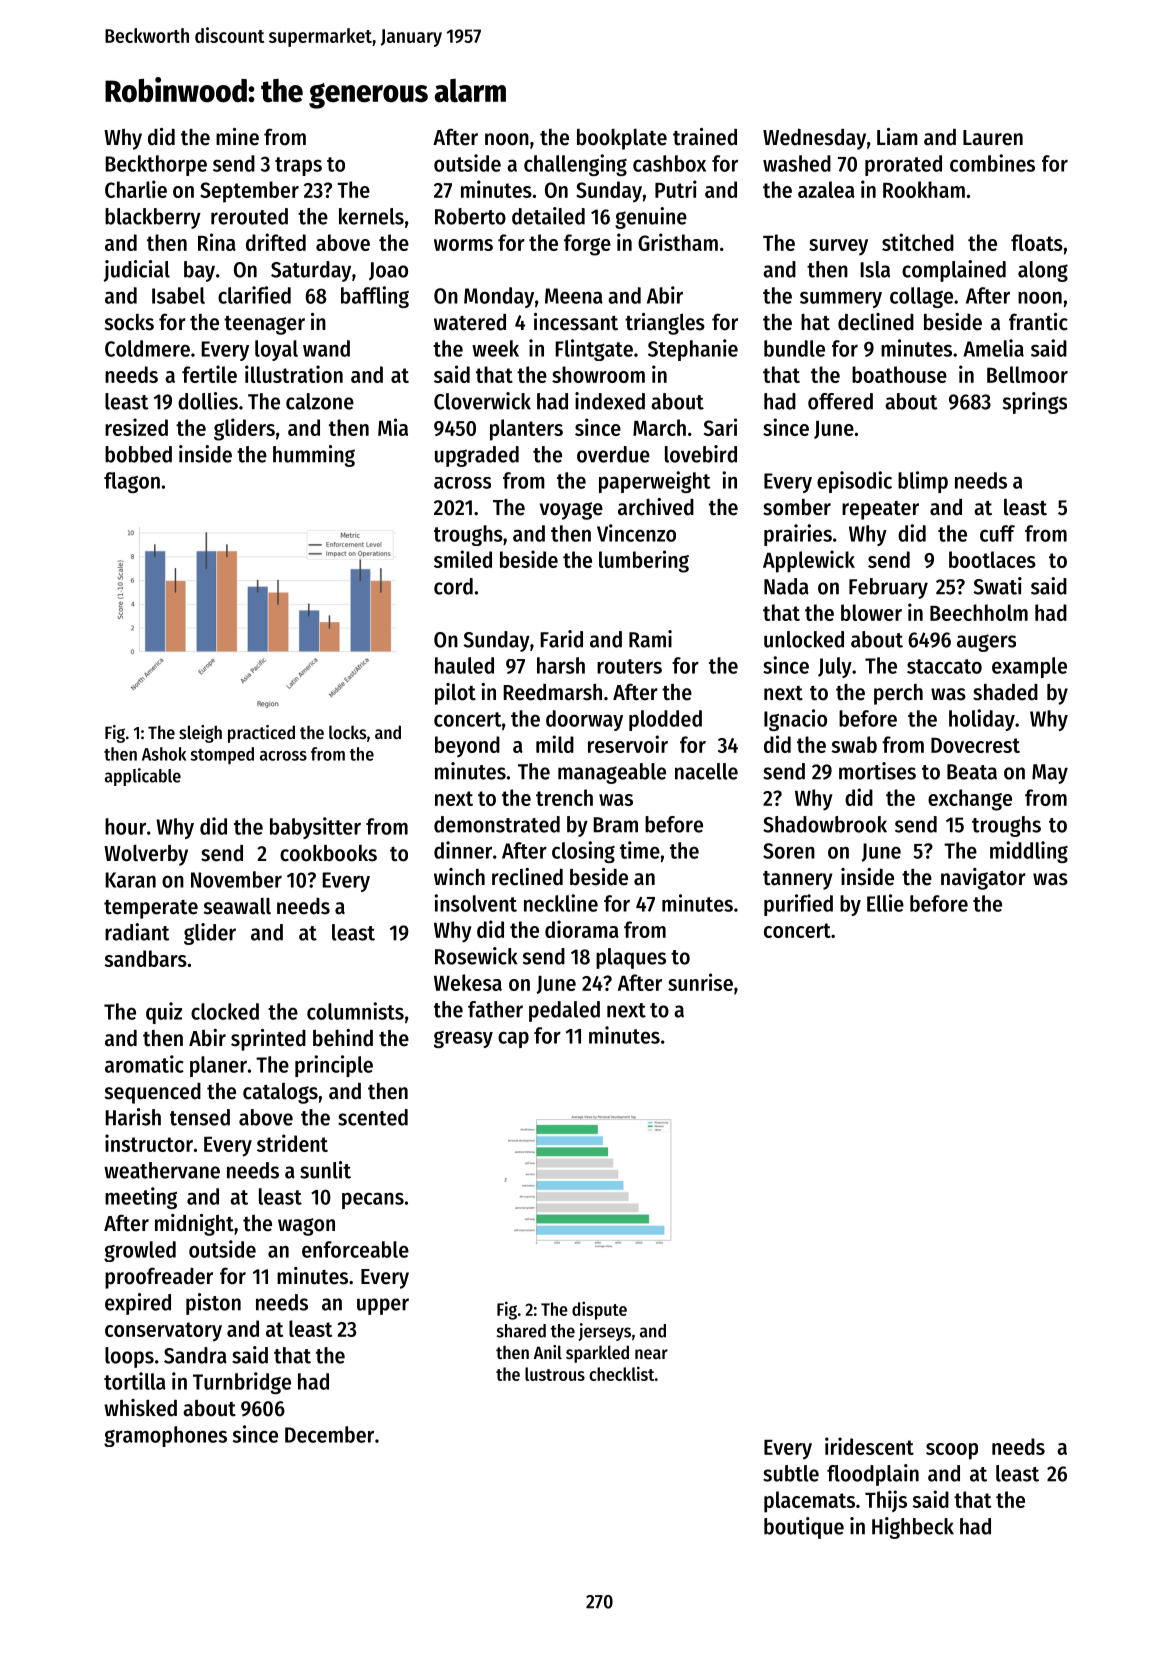 This page has width=1172, height=1658. Describe the element at coordinates (1035, 403) in the page. I see `springs` at that location.
